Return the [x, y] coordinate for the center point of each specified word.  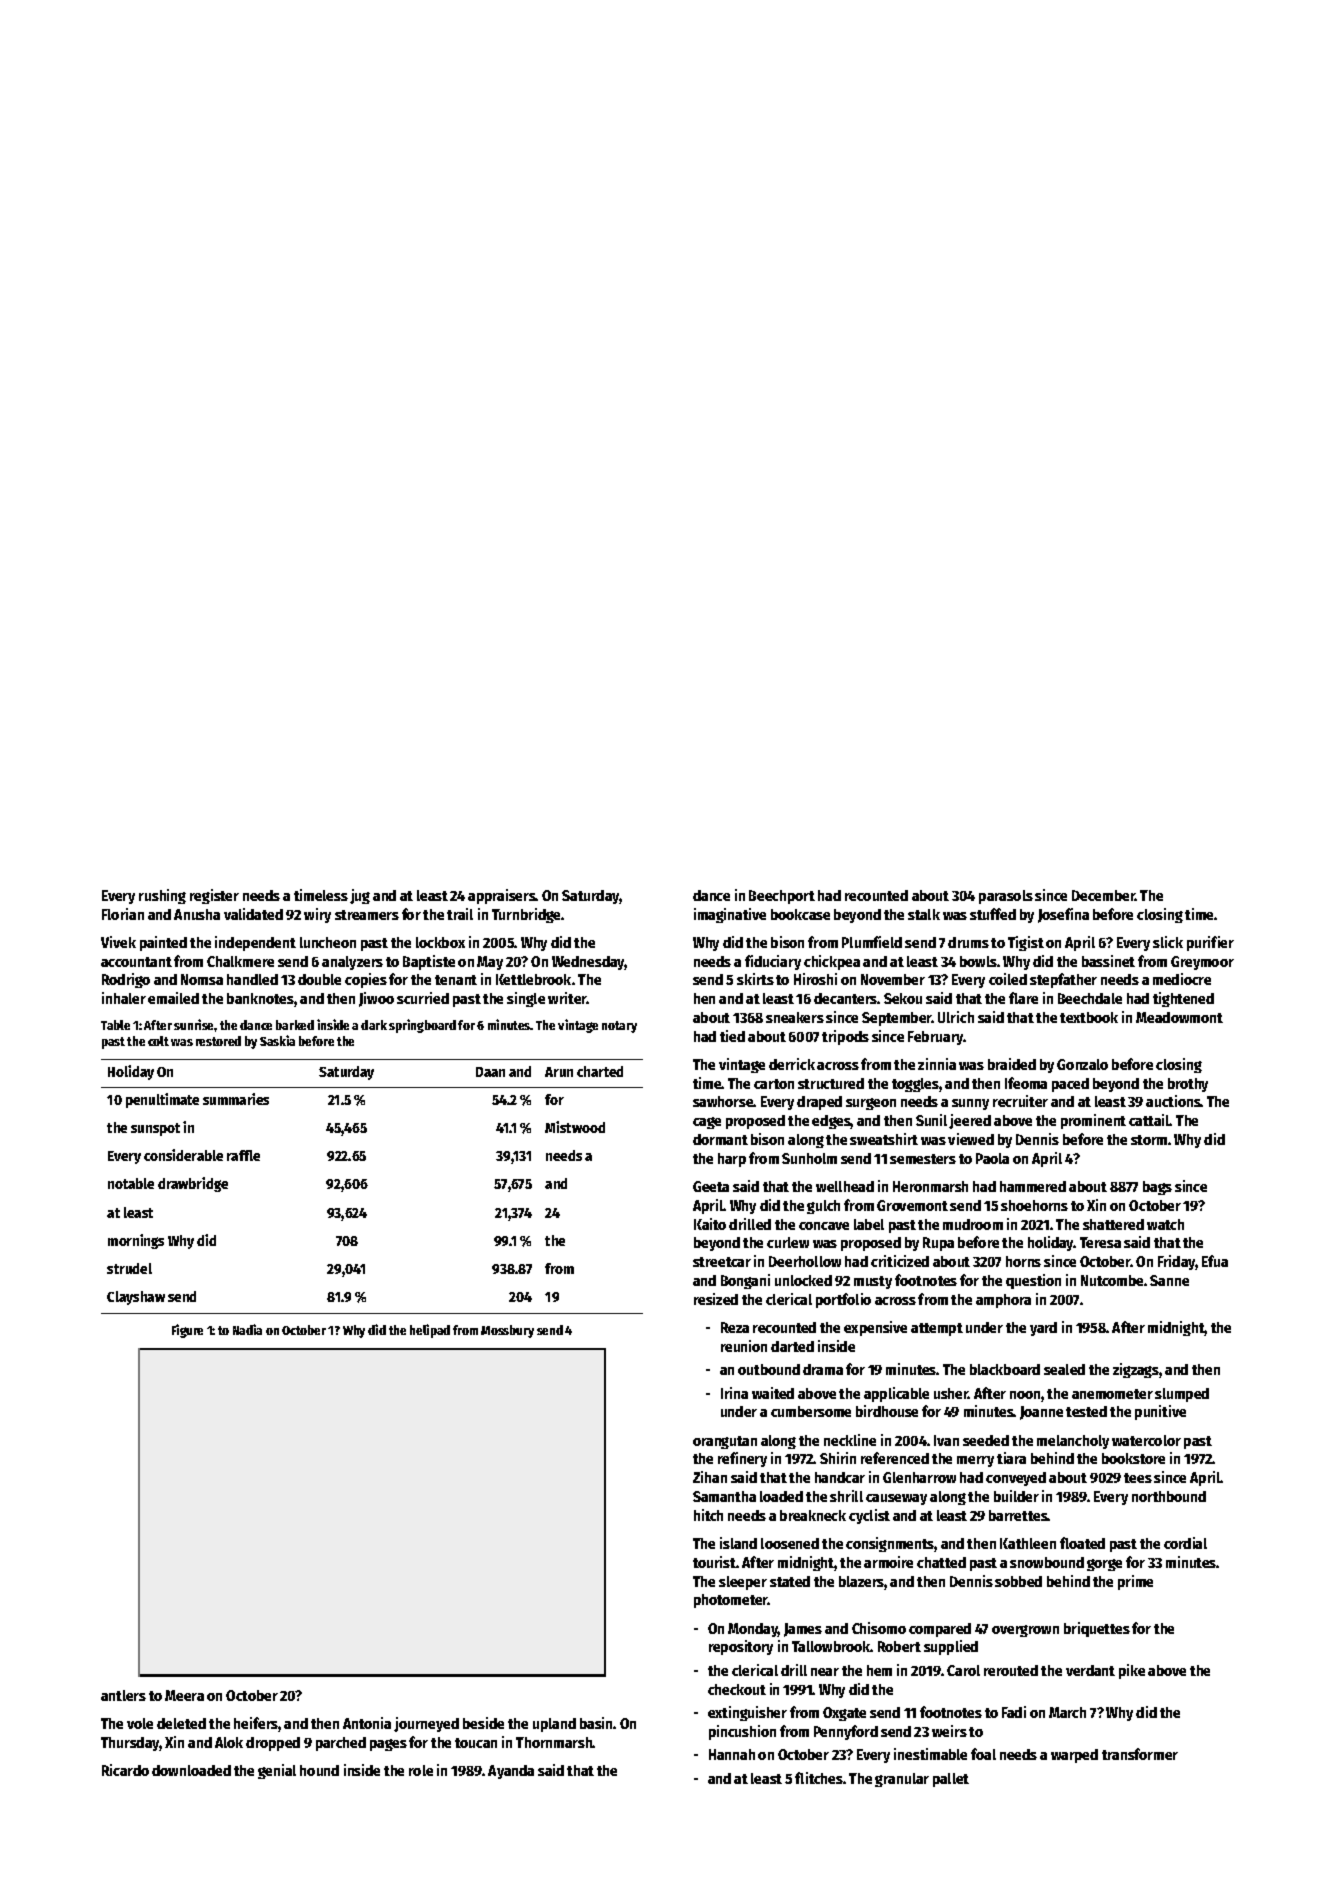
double [319, 979]
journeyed [426, 1724]
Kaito [710, 1224]
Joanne [1041, 1413]
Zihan [710, 1477]
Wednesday [588, 963]
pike [1132, 1671]
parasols [1006, 897]
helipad [430, 1331]
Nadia [247, 1329]
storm [1149, 1140]
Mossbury [507, 1331]
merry [975, 1461]
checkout [737, 1689]
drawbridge [193, 1184]
